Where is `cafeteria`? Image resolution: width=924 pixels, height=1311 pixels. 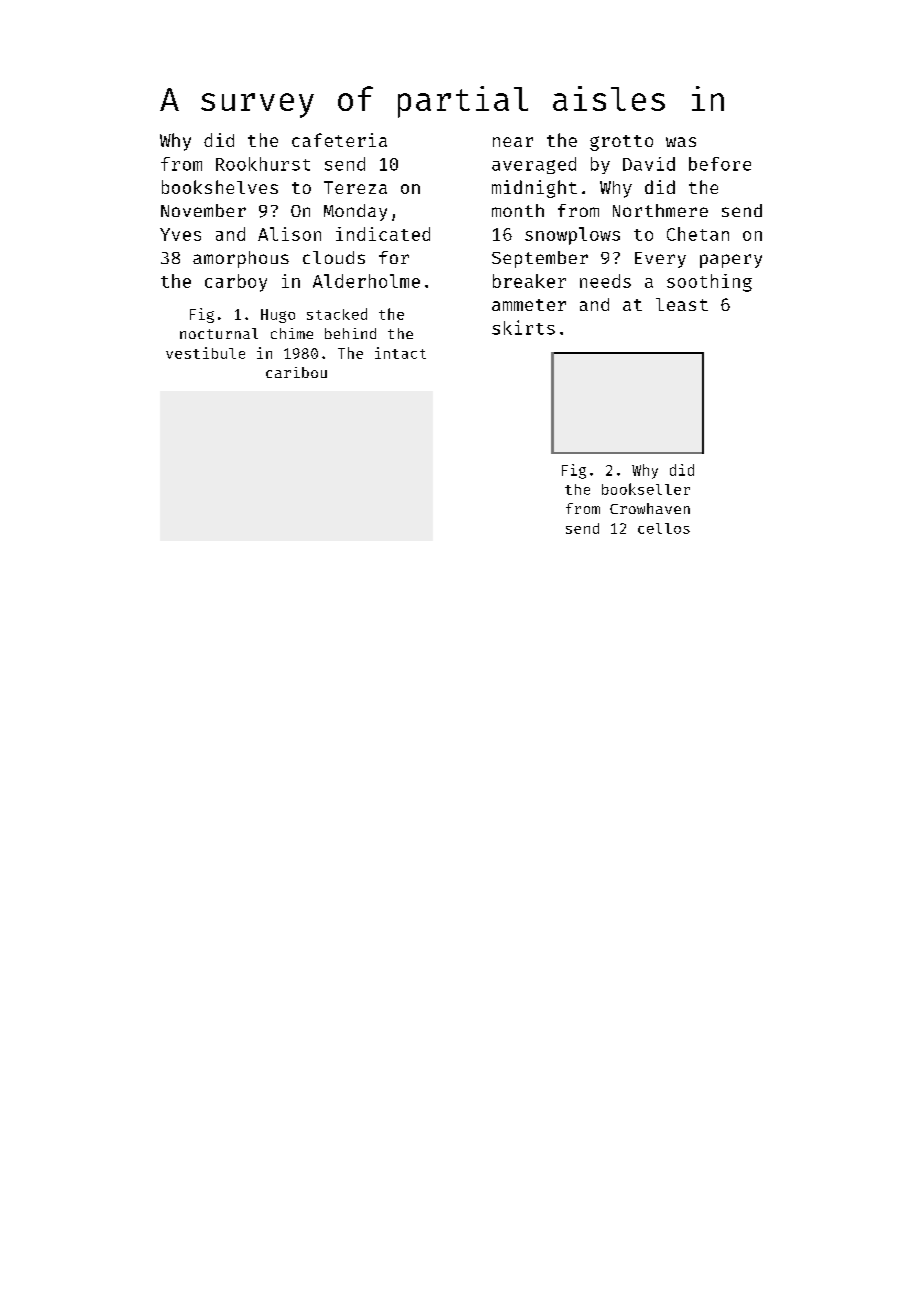
cafeteria is located at coordinates (339, 140).
